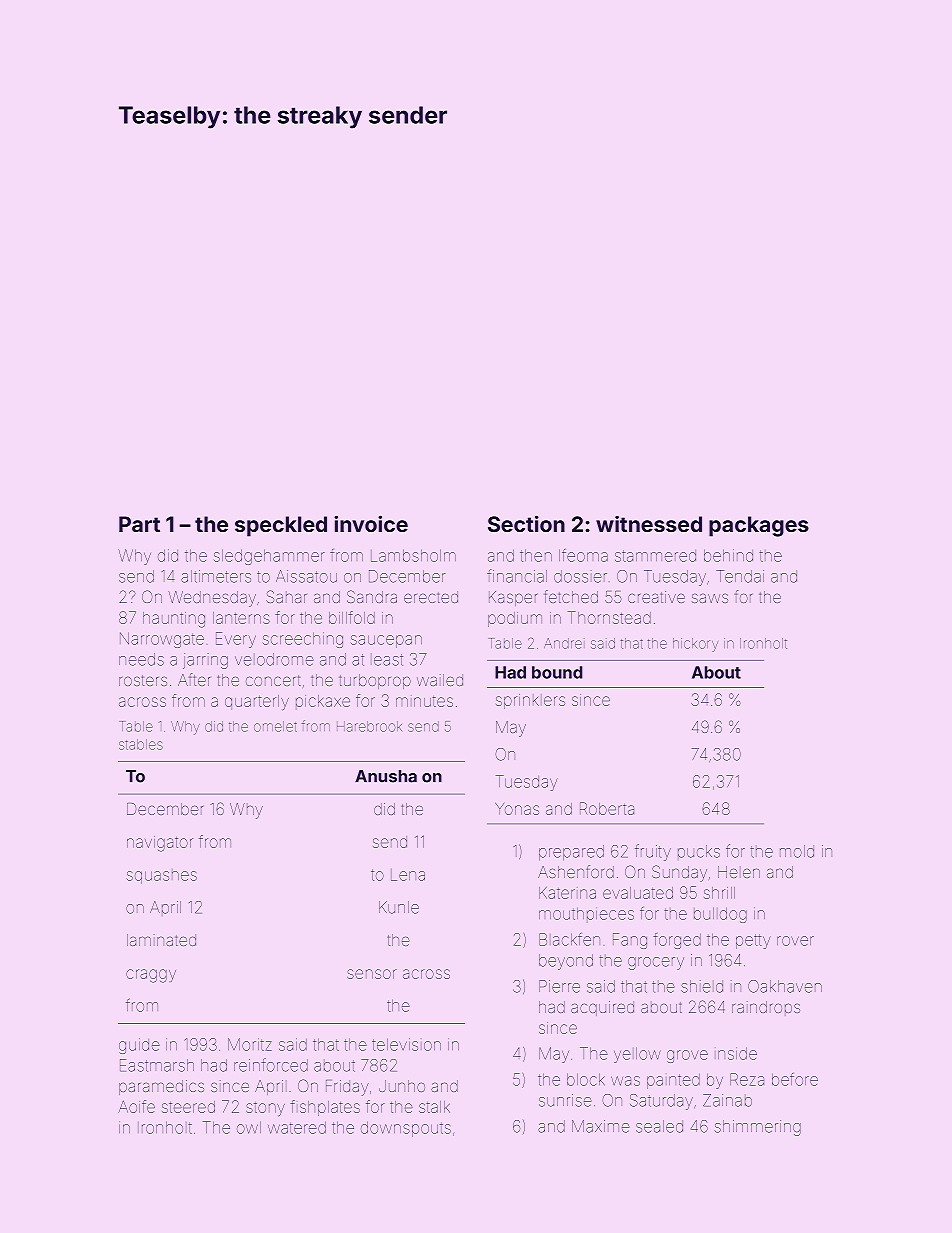 This screenshot has width=952, height=1233. Describe the element at coordinates (739, 872) in the screenshot. I see `Helen` at that location.
